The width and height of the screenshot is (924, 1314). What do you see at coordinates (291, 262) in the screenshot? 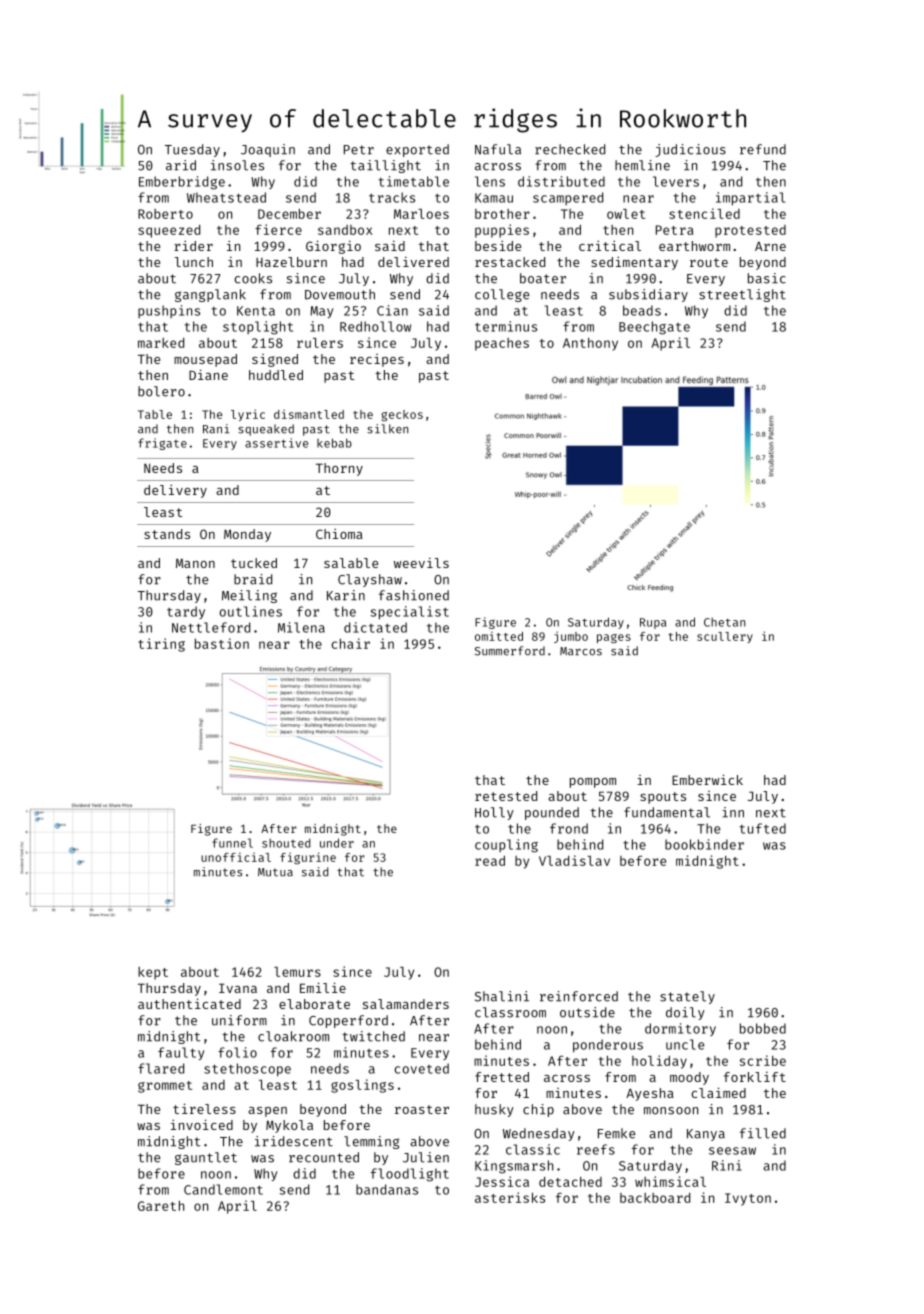
I see `Hazelburn` at bounding box center [291, 262].
